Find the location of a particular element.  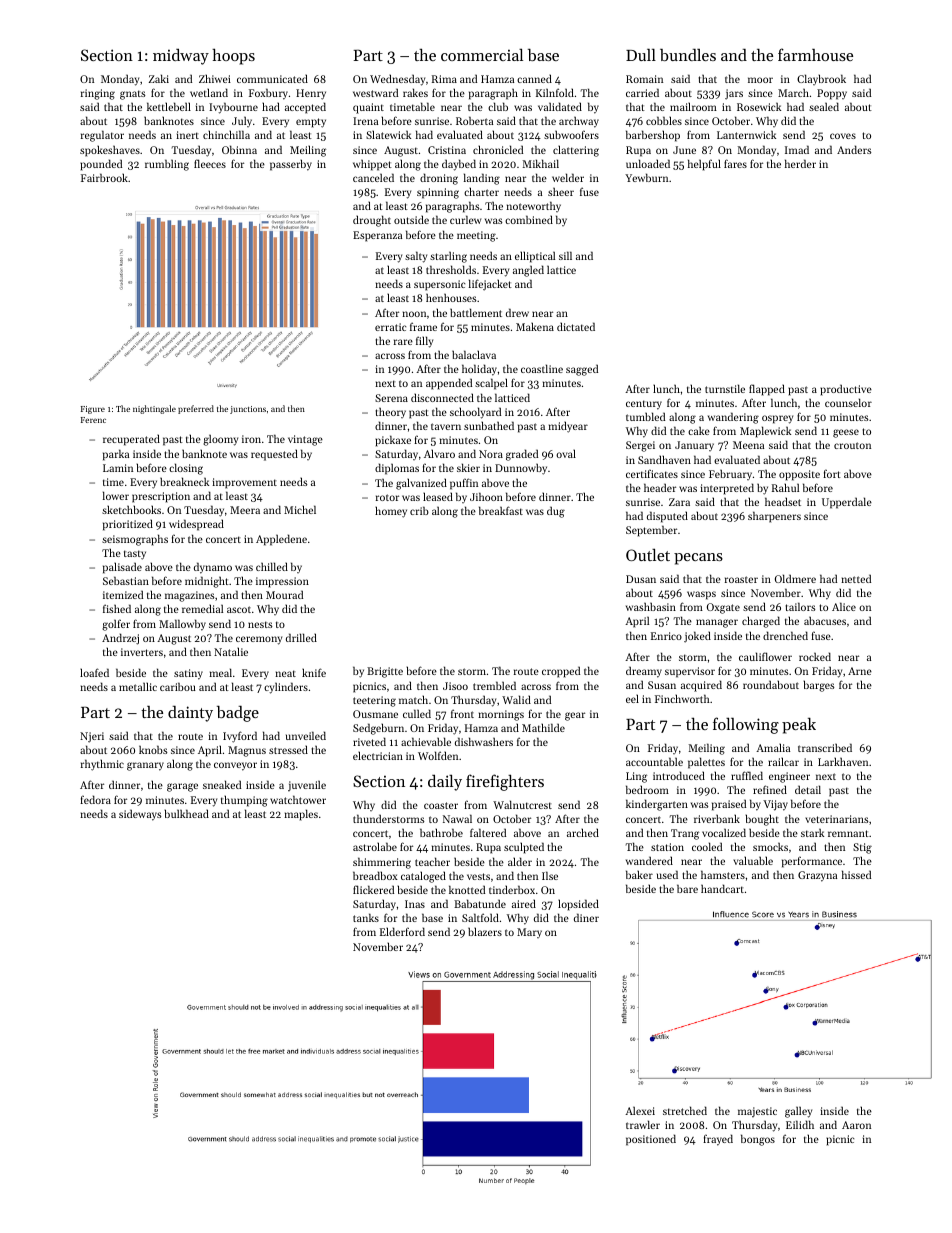

gloomy is located at coordinates (220, 440).
